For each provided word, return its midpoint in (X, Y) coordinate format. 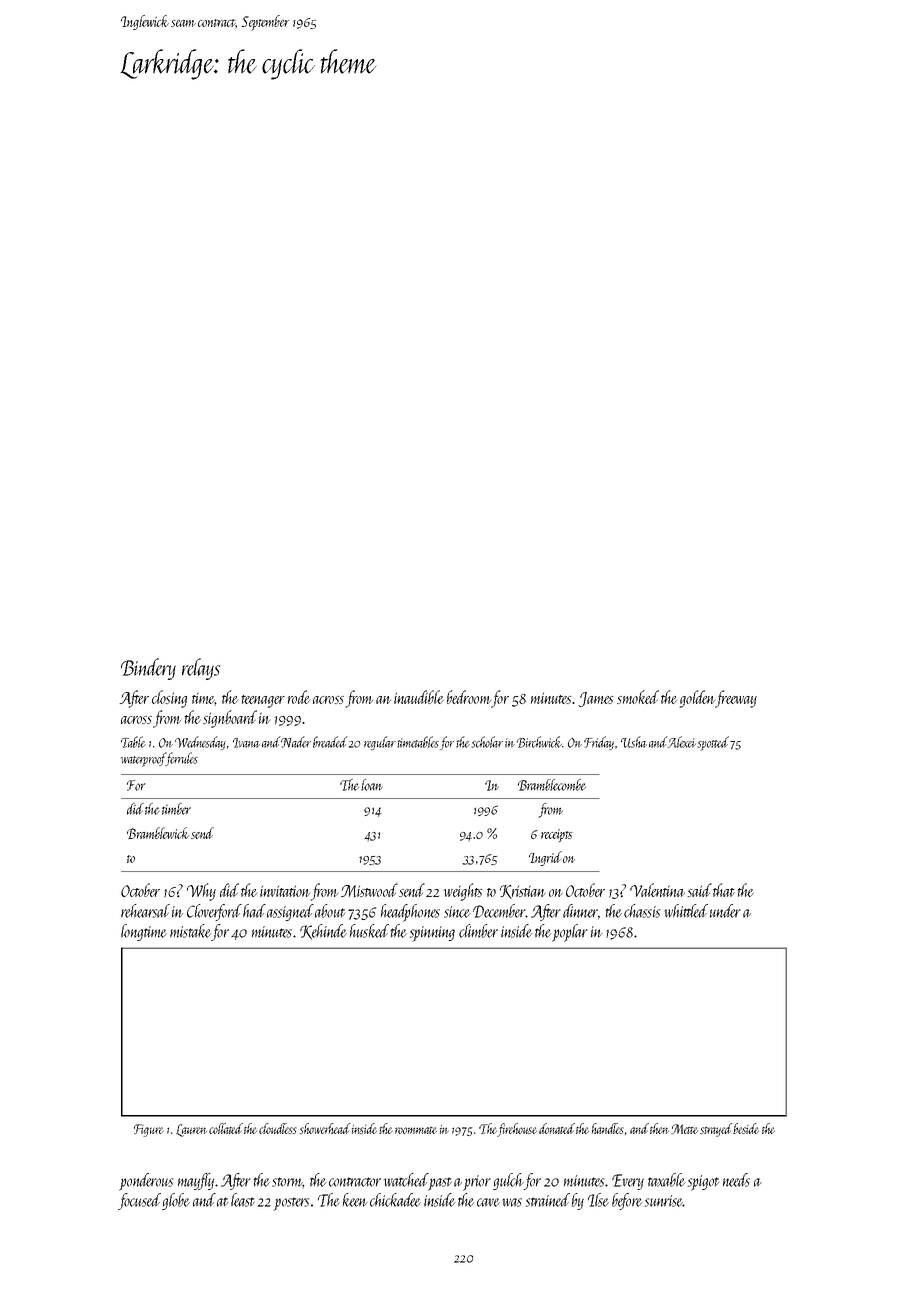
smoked (638, 697)
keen (355, 1200)
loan (372, 785)
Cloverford (214, 912)
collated (226, 1128)
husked (369, 931)
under (725, 911)
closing (169, 699)
